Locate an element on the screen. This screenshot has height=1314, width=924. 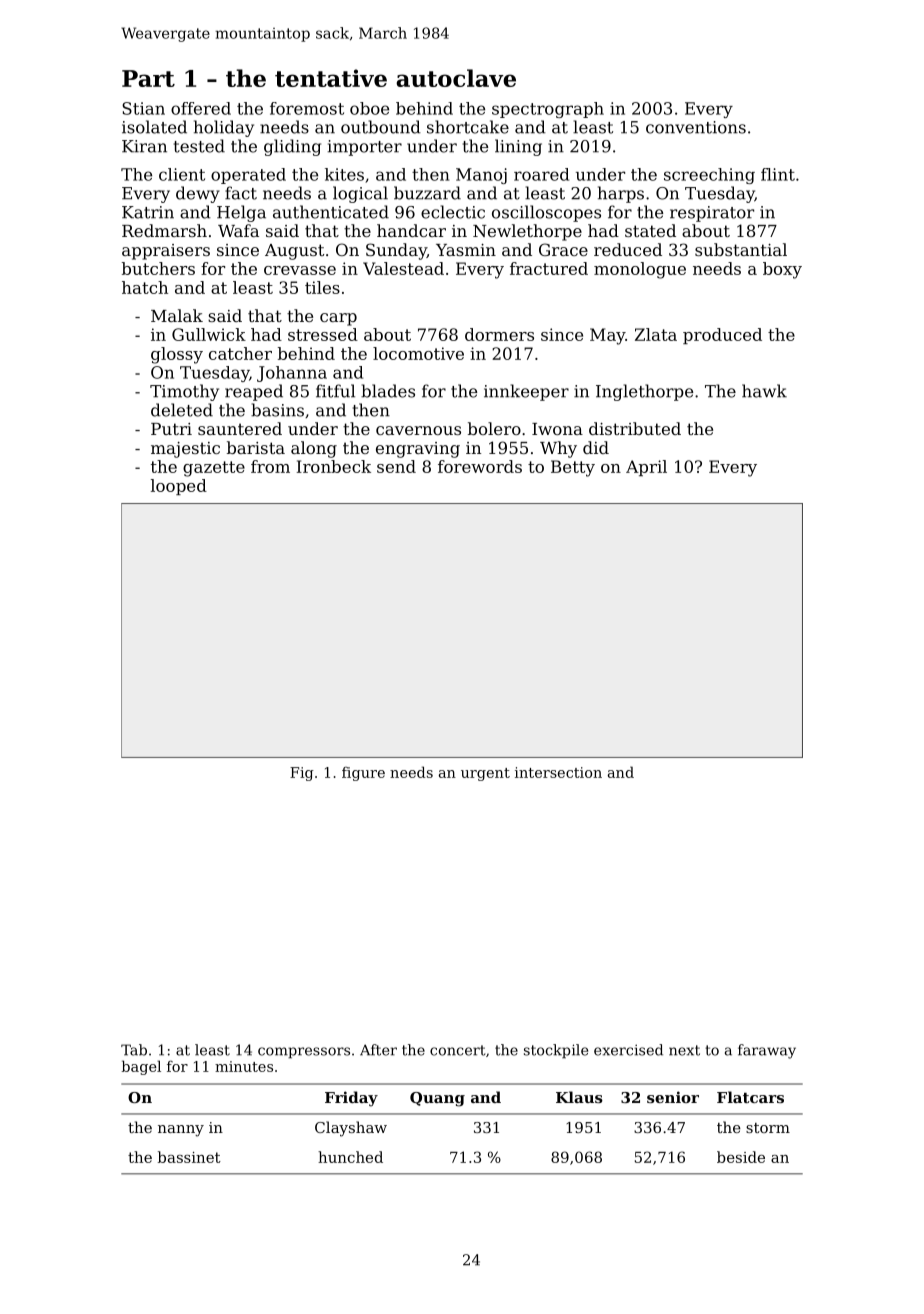
April is located at coordinates (646, 468).
